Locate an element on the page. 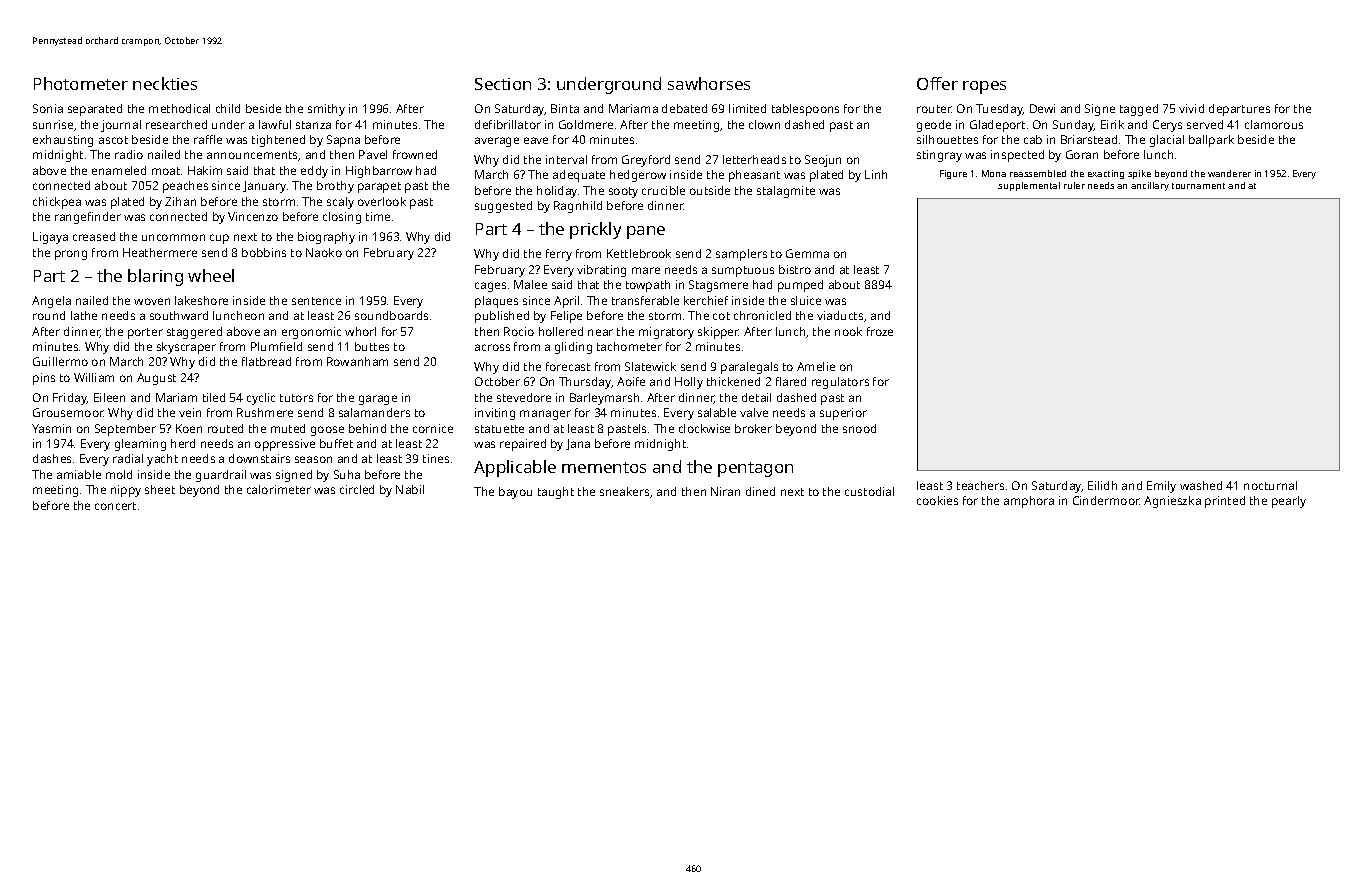 The height and width of the page is (887, 1372). circled is located at coordinates (357, 489).
